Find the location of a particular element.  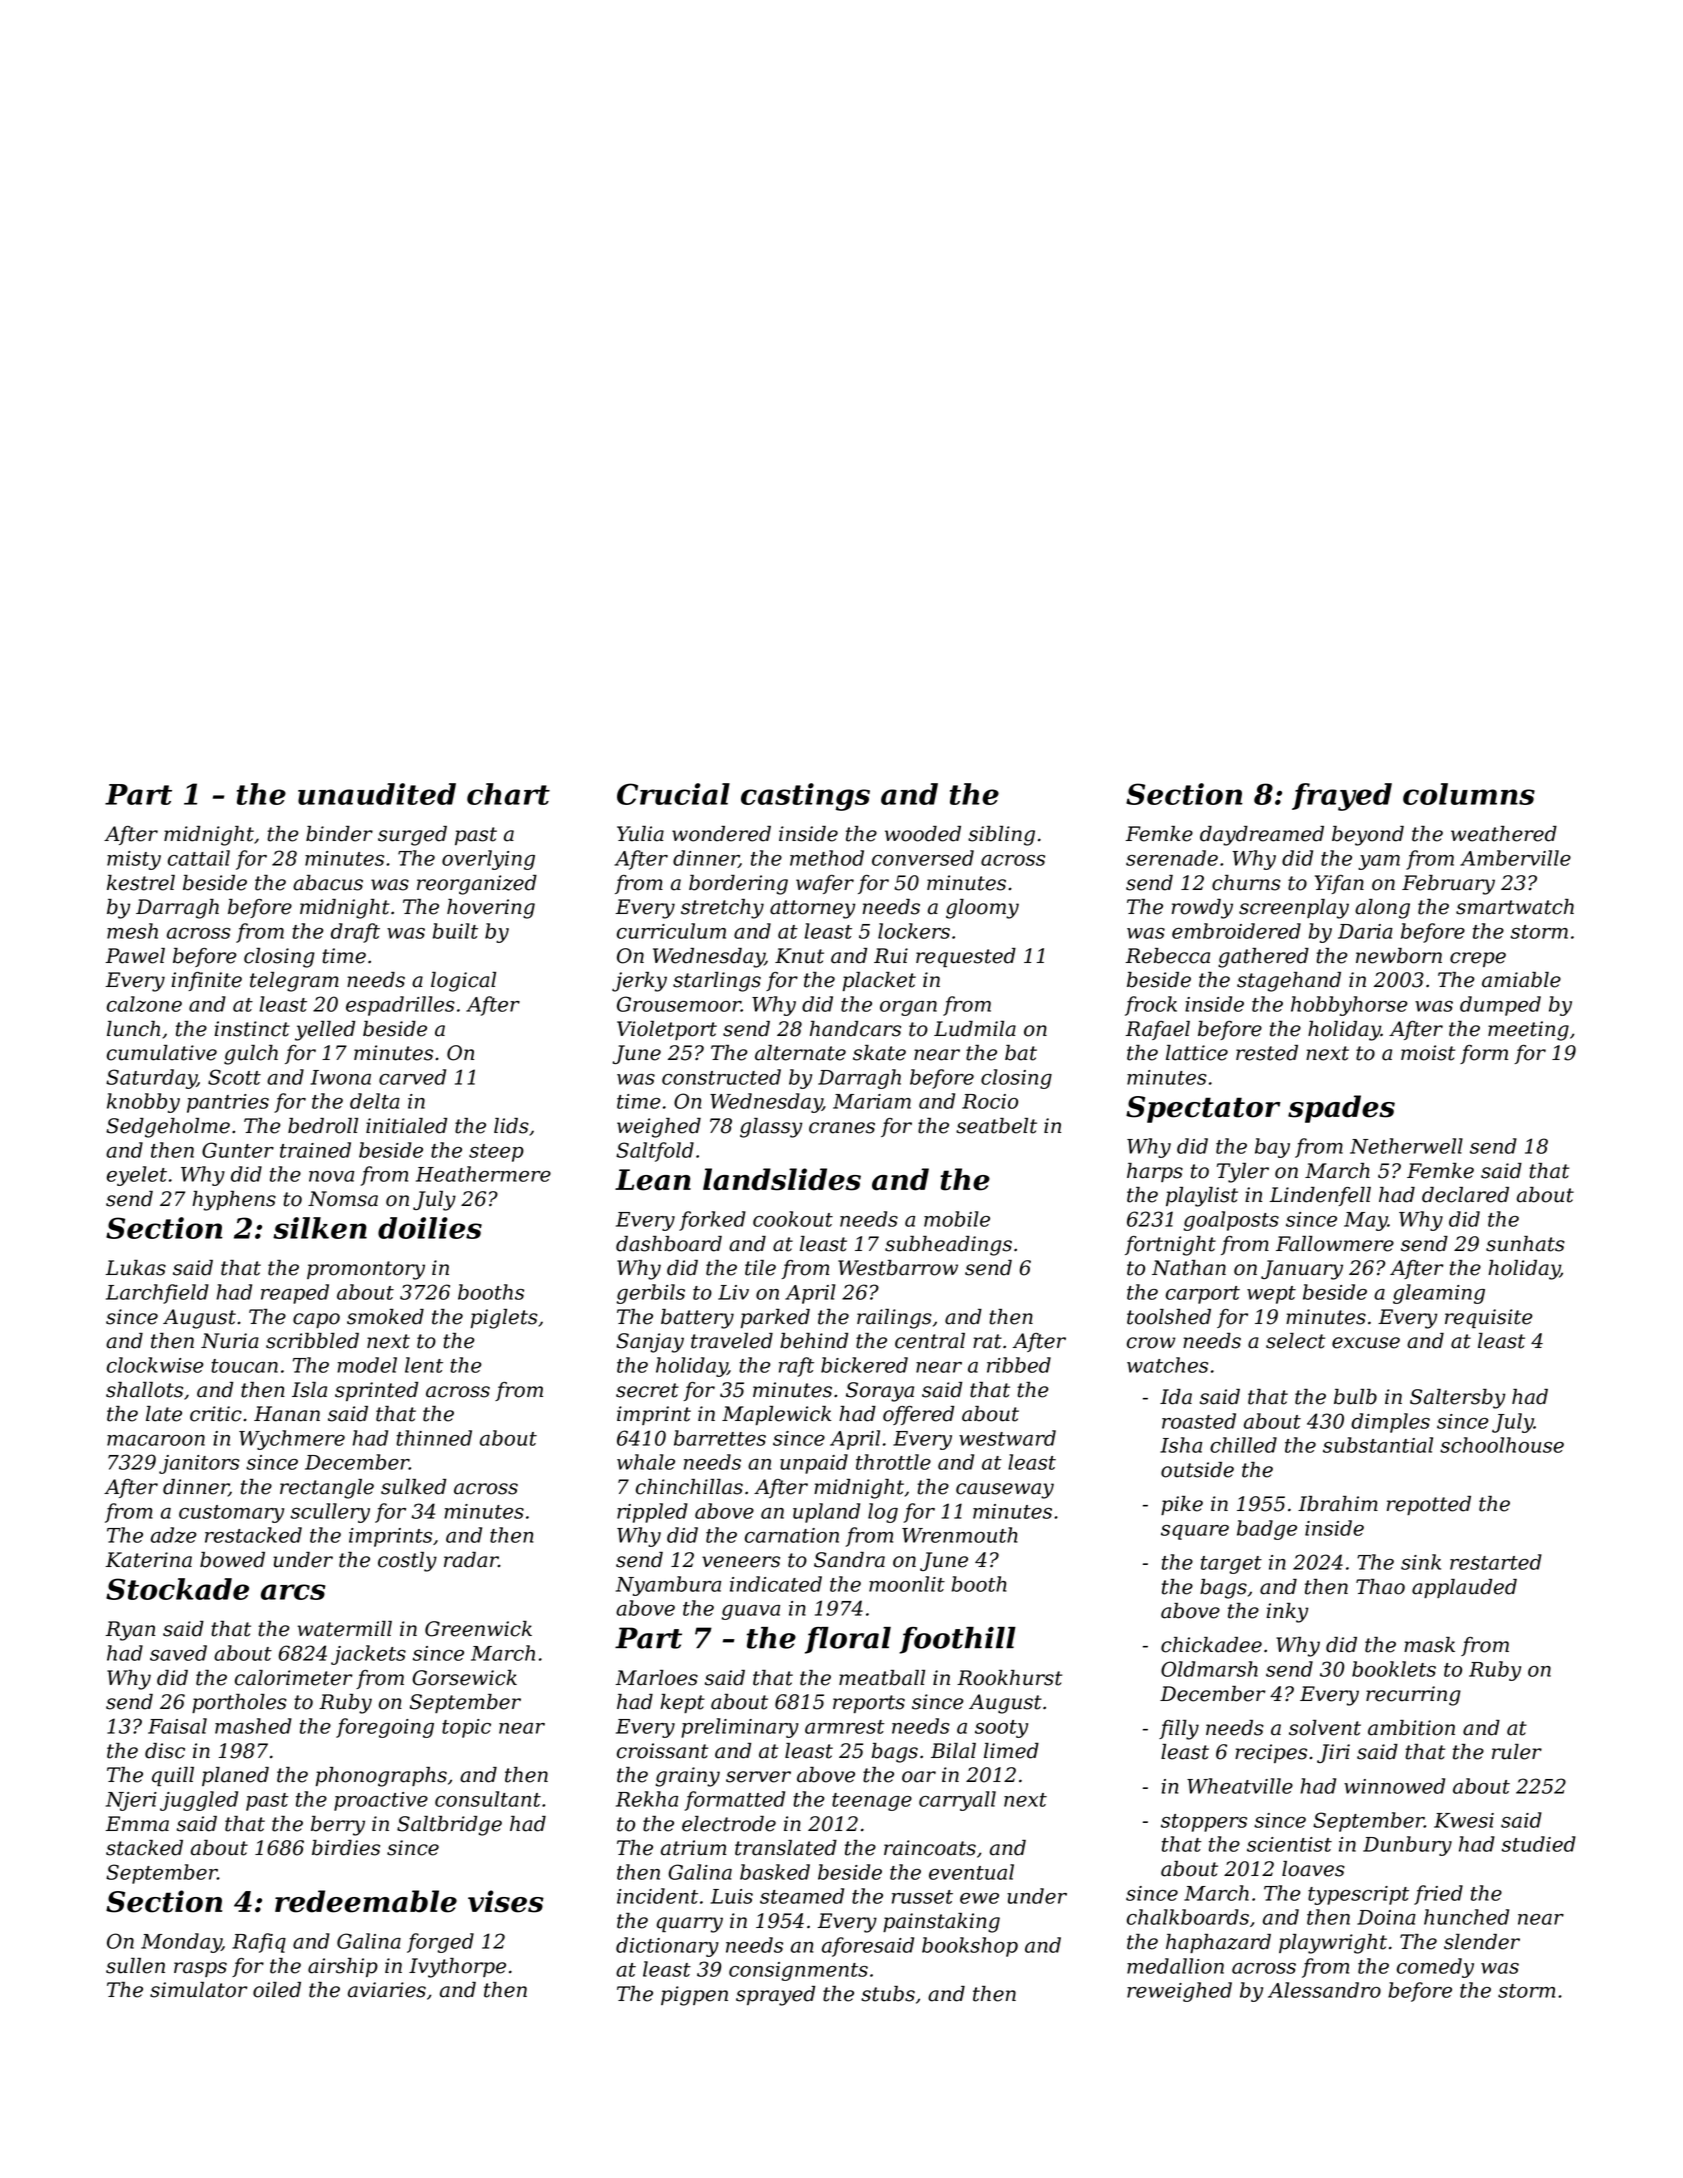

carport is located at coordinates (1203, 1295).
